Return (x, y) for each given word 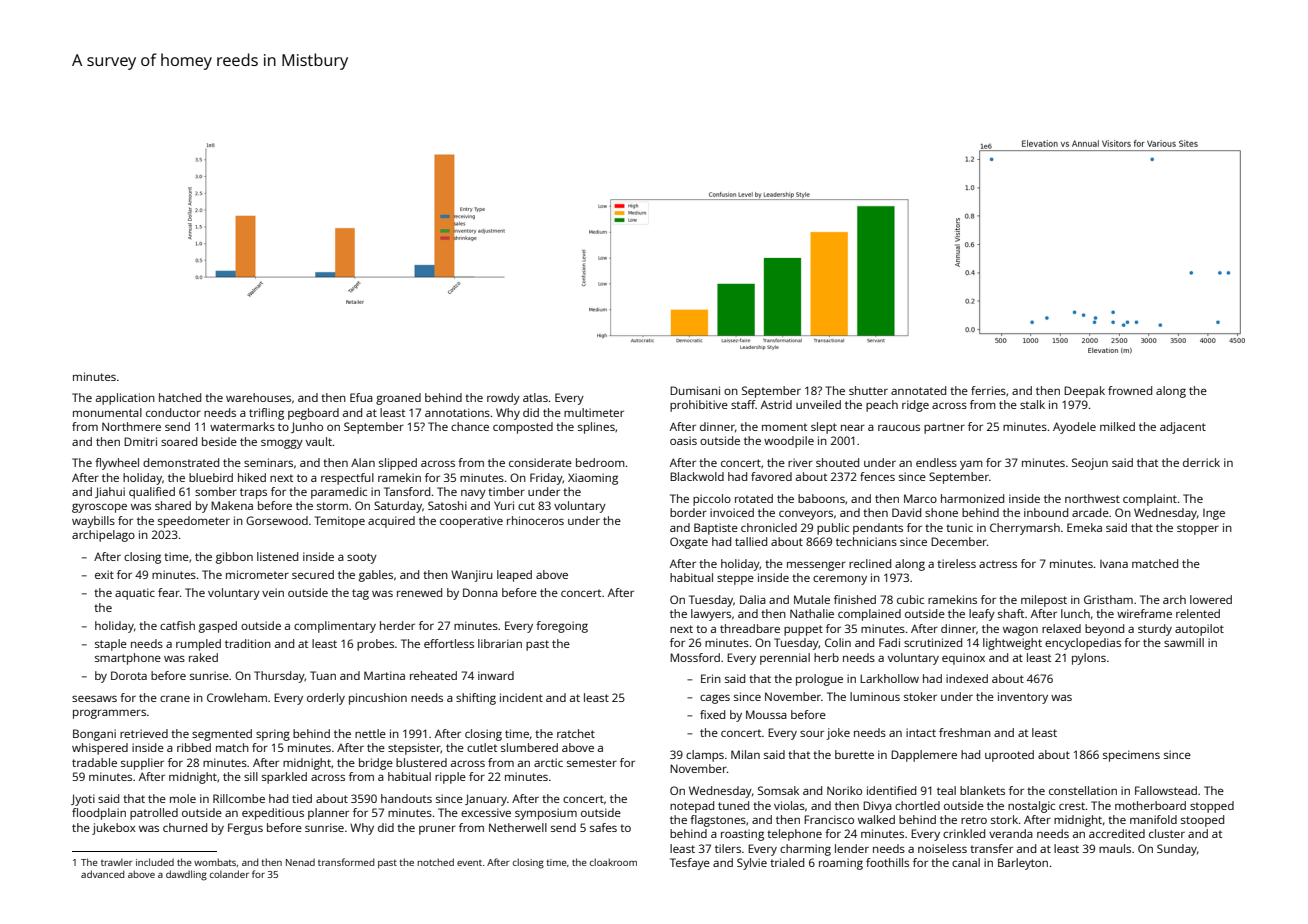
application (125, 399)
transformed (346, 862)
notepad (692, 807)
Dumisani (695, 390)
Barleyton (1023, 864)
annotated (918, 390)
